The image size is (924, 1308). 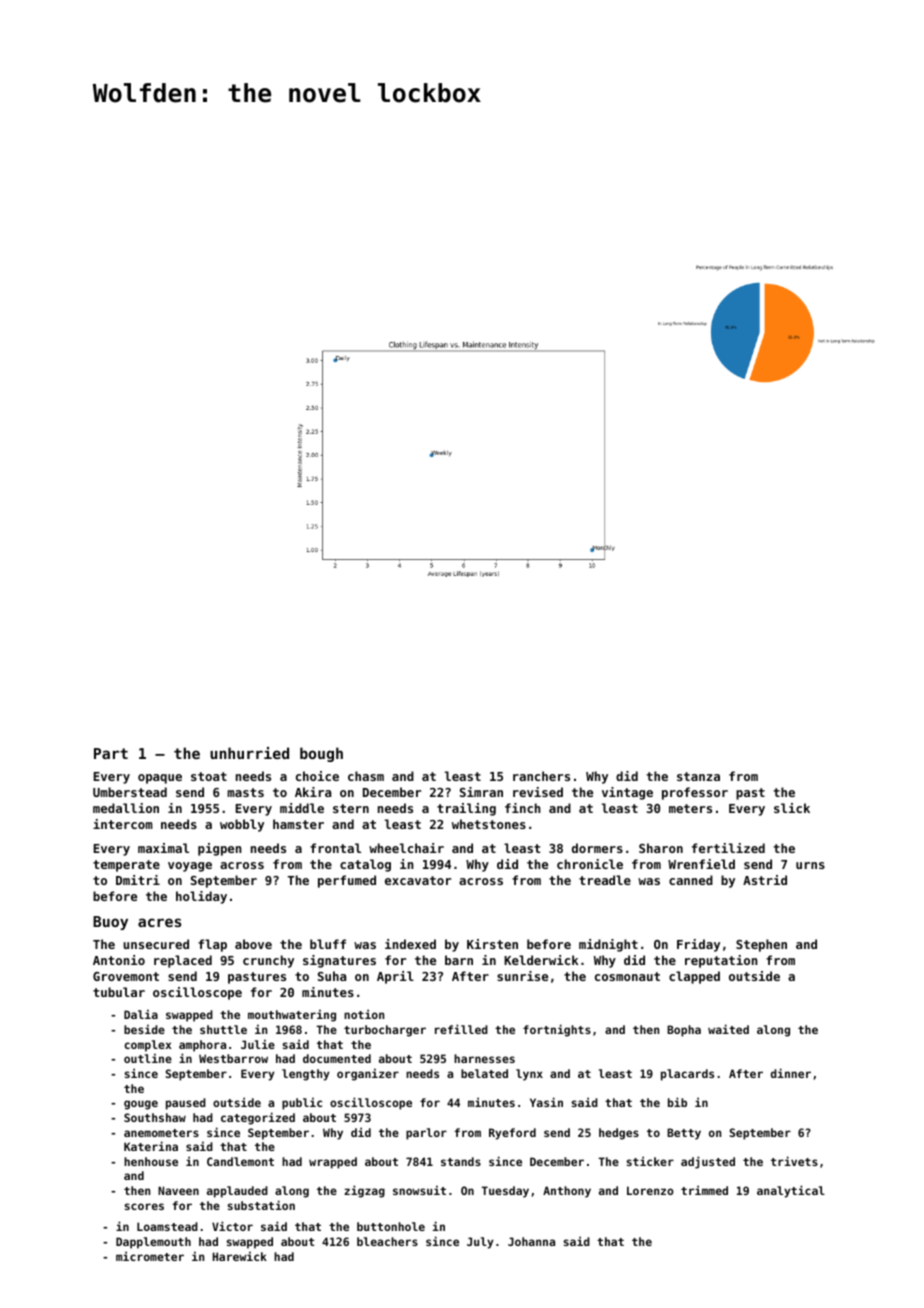 I want to click on trivets, so click(x=794, y=1161).
